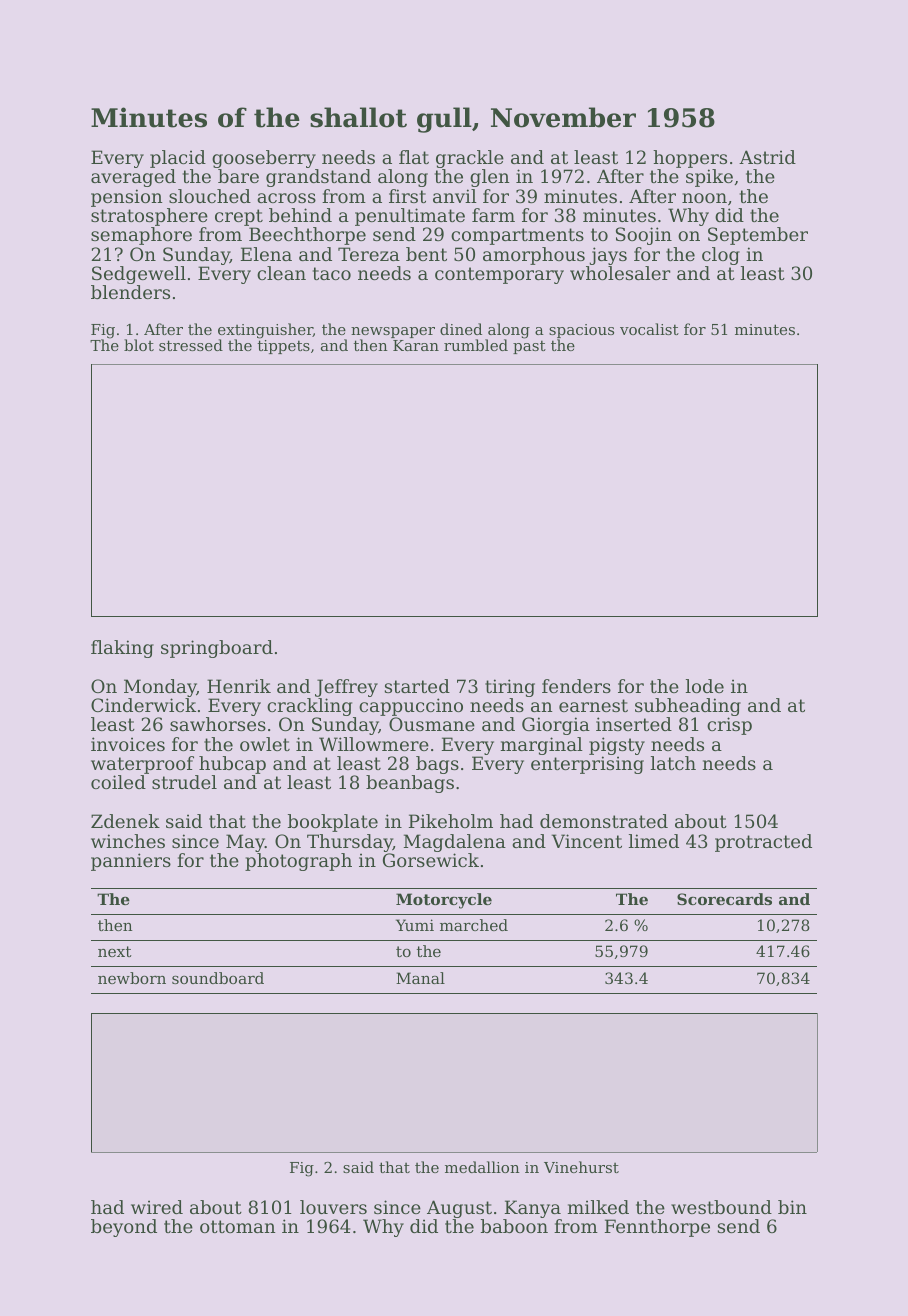 The width and height of the screenshot is (908, 1316). Describe the element at coordinates (245, 843) in the screenshot. I see `May` at that location.
